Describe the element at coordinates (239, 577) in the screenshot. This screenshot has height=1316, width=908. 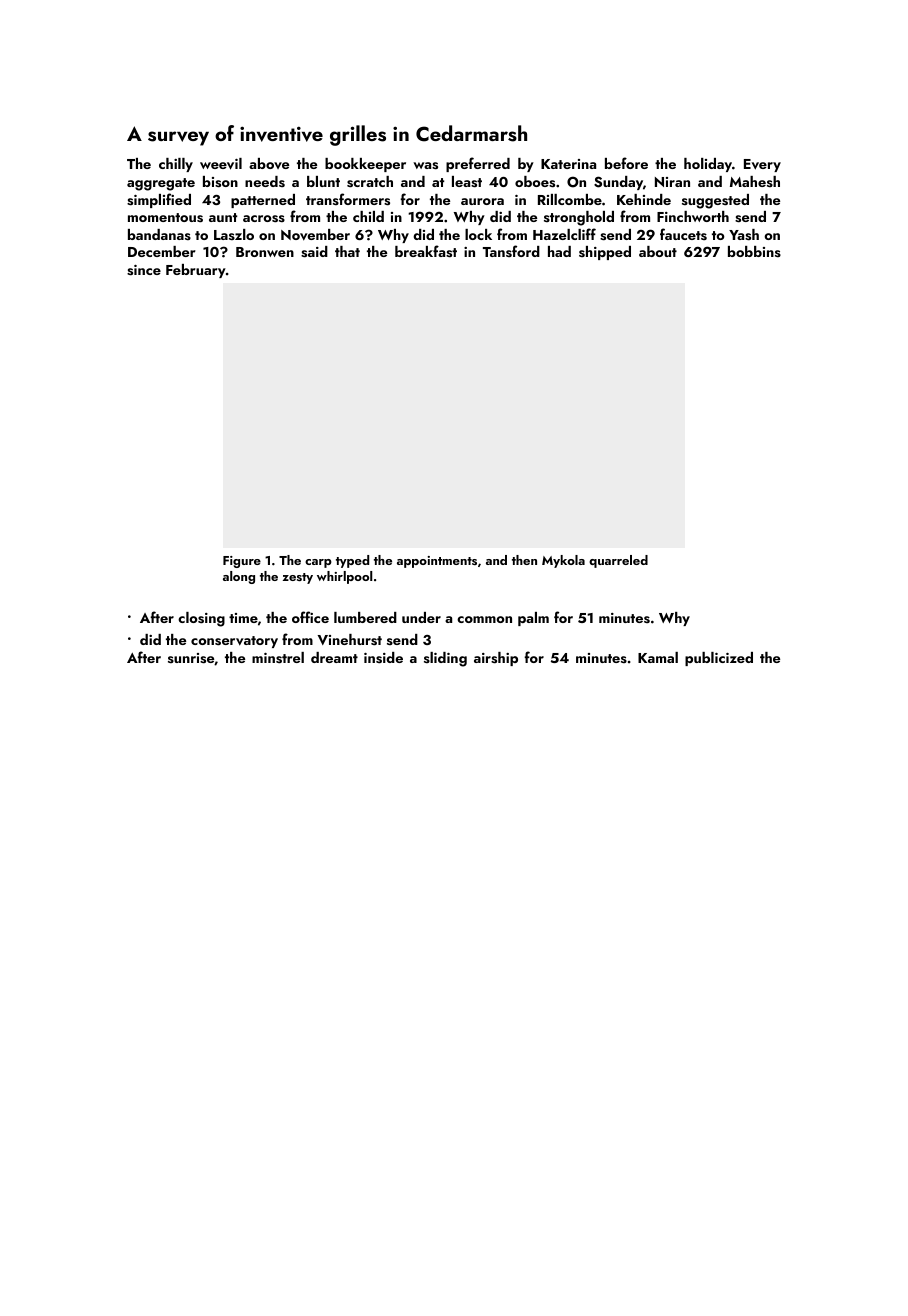
I see `along` at that location.
